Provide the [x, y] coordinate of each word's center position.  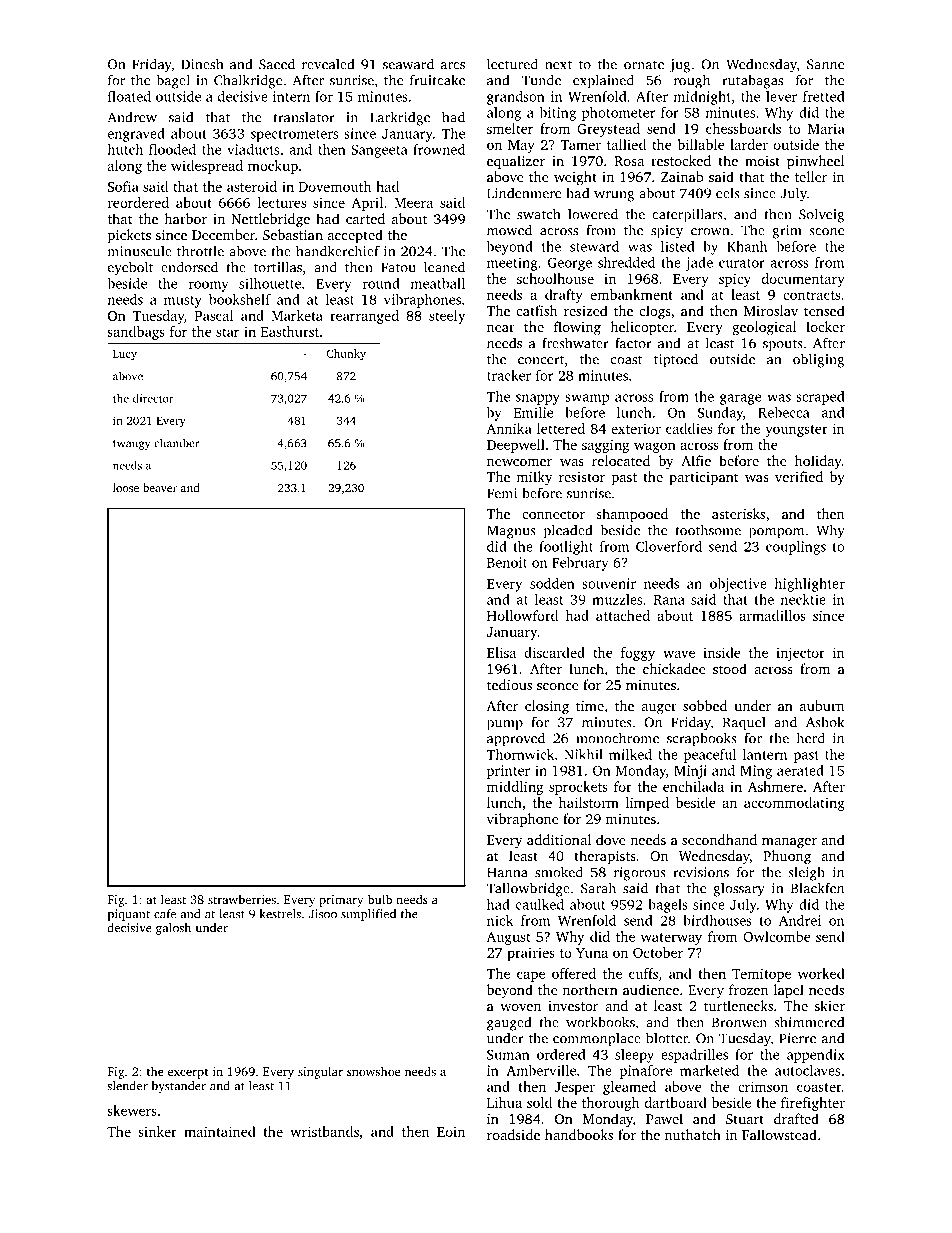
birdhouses [717, 920]
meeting [512, 264]
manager [789, 843]
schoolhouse [555, 278]
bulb [380, 899]
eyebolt [131, 268]
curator [742, 263]
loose [126, 487]
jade [699, 264]
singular [320, 1072]
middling [515, 788]
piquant [129, 915]
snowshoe [373, 1071]
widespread [207, 167]
